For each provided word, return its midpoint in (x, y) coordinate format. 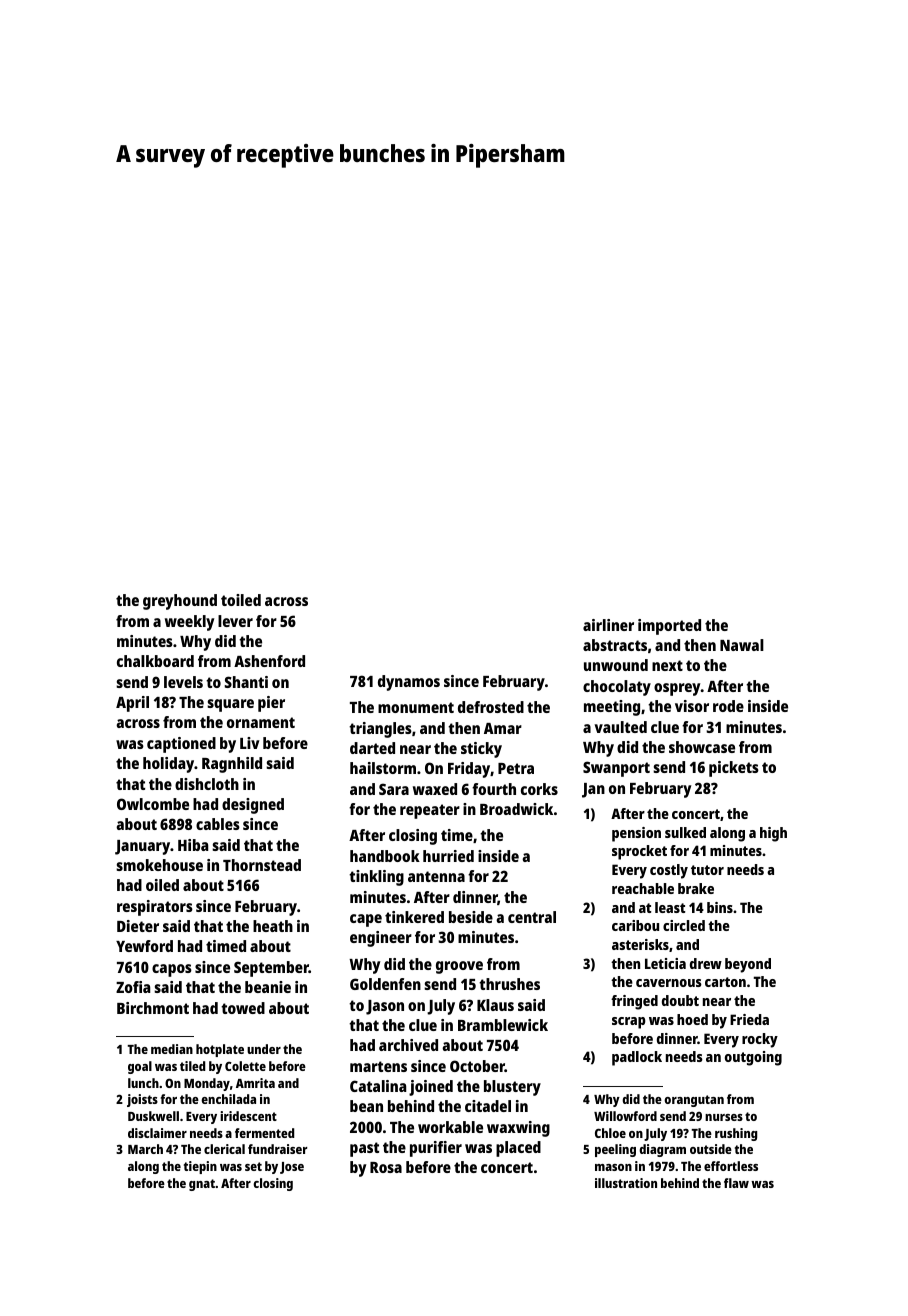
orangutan (694, 1101)
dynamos (409, 683)
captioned (181, 745)
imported (669, 627)
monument (416, 707)
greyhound (180, 602)
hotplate (220, 1050)
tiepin (200, 1167)
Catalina (378, 1086)
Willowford (625, 1116)
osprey (677, 689)
